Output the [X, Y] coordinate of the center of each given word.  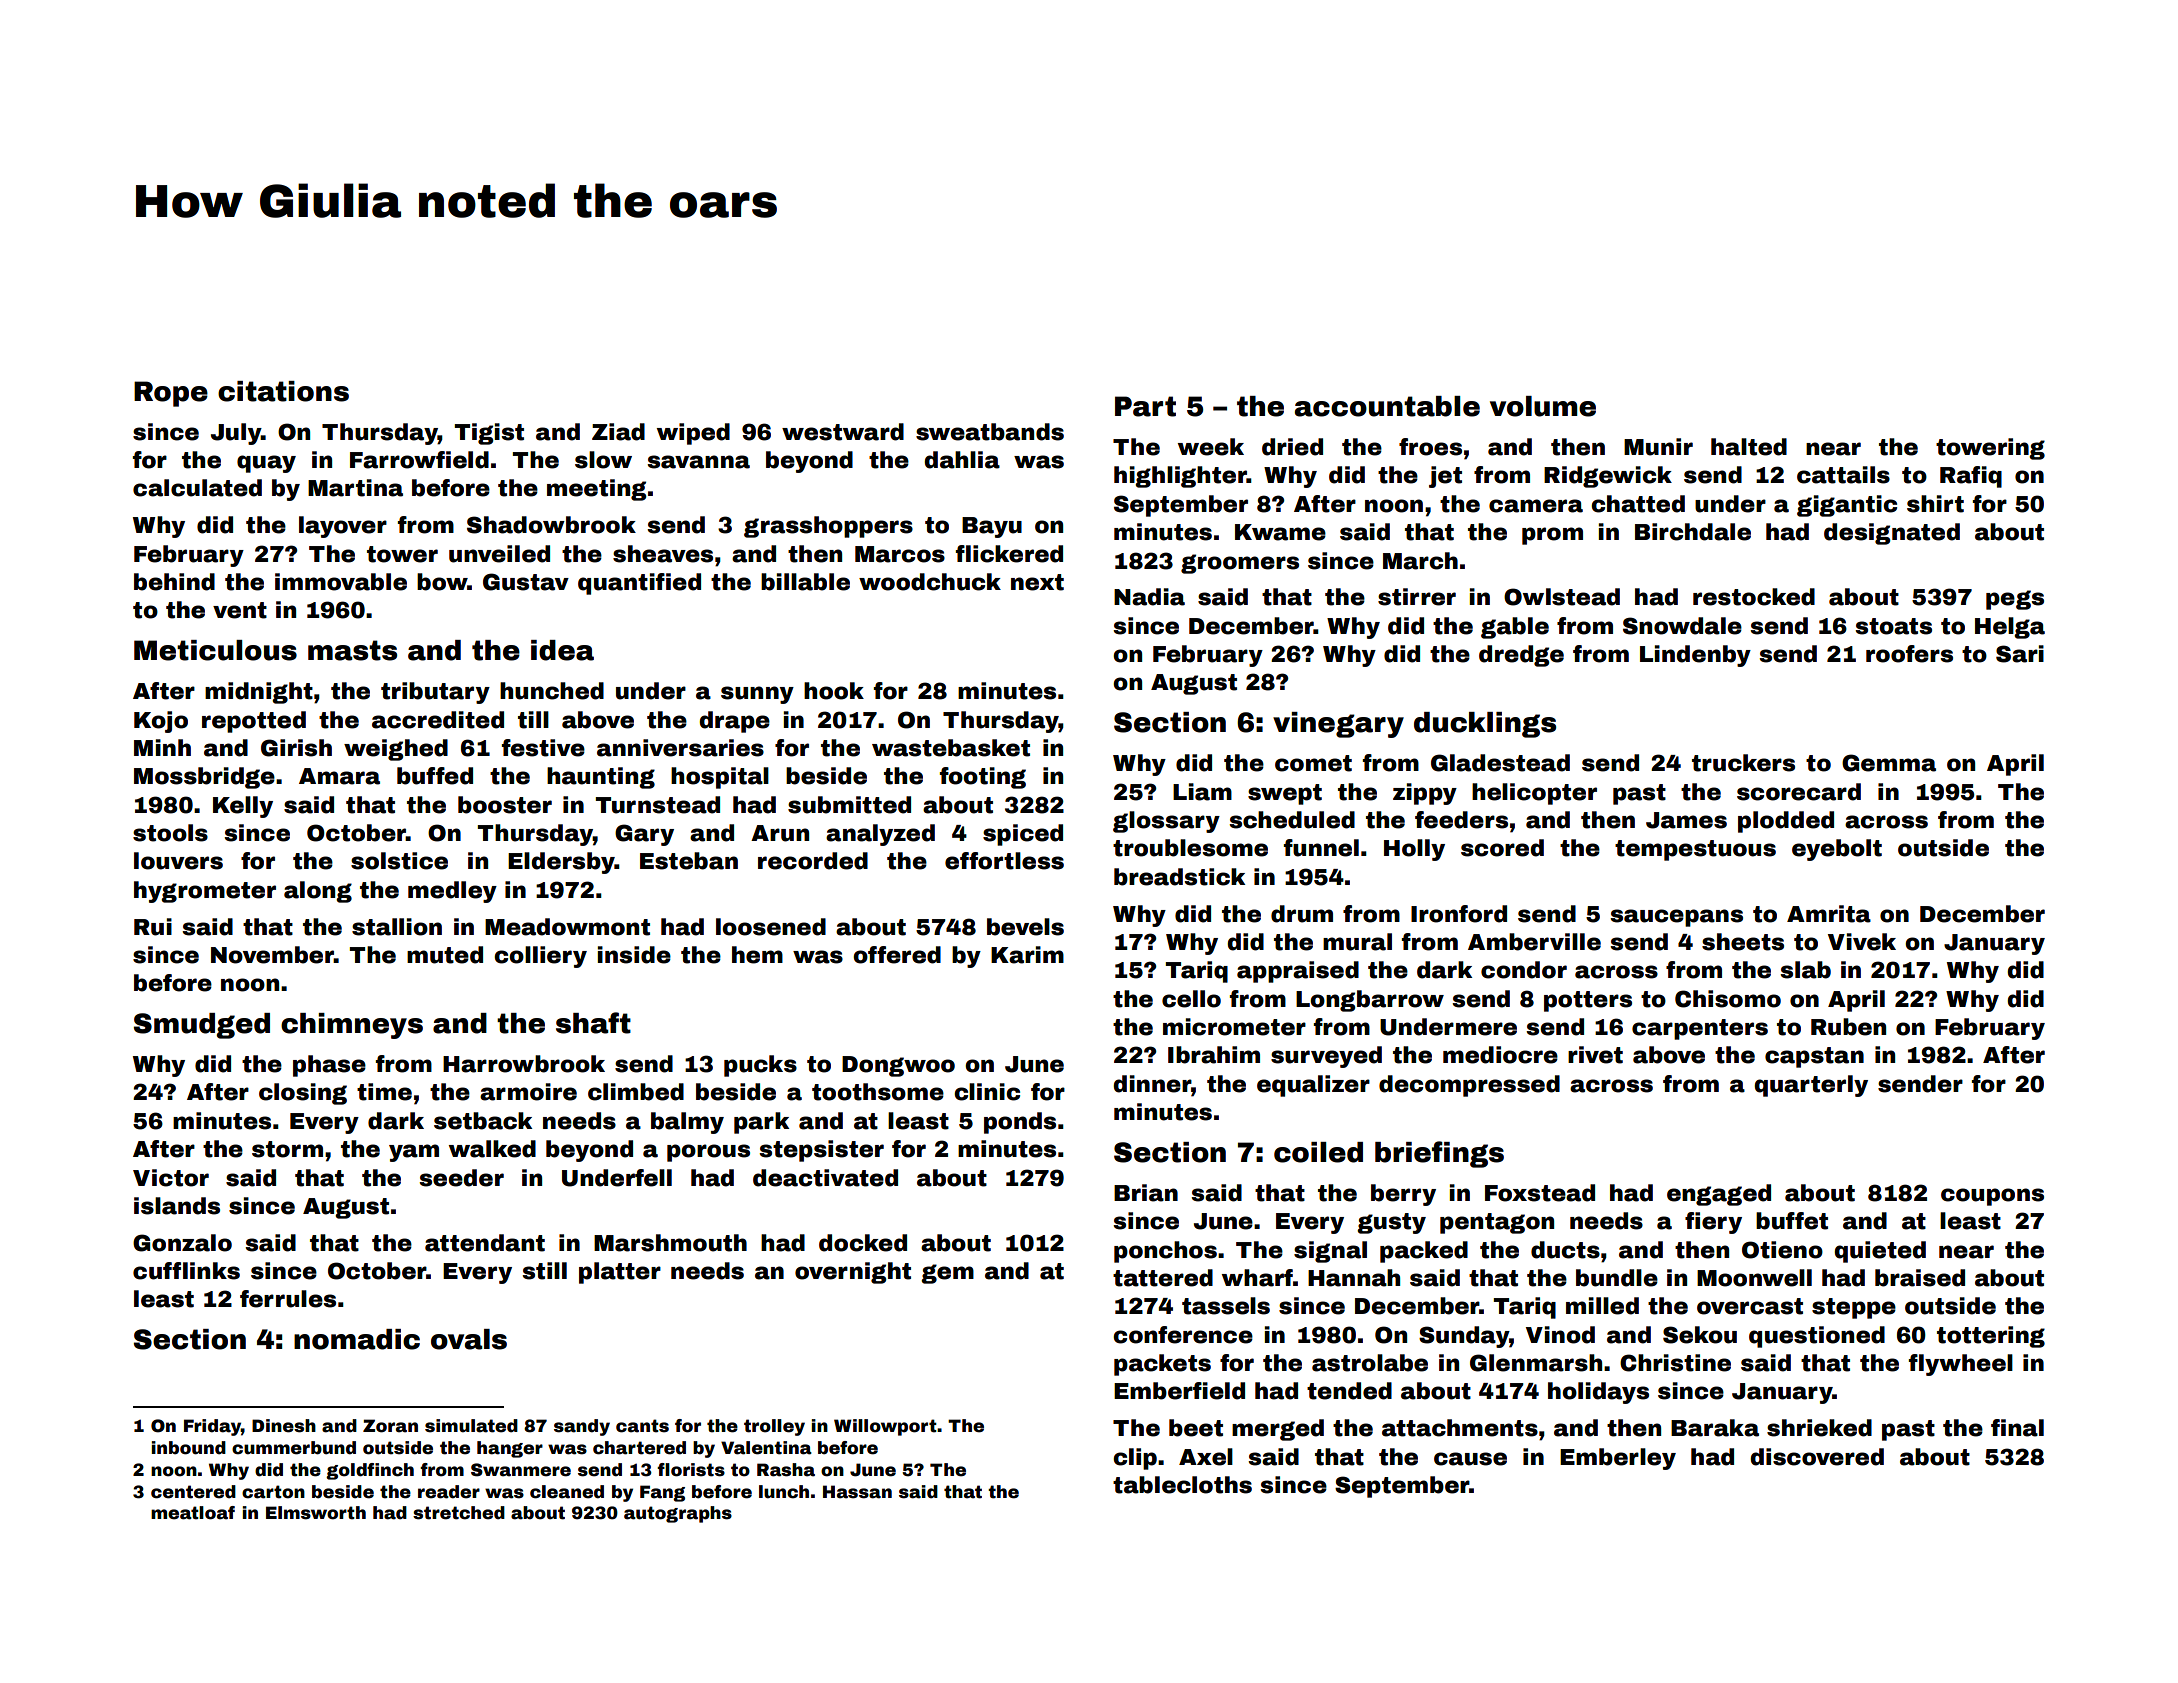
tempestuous [1695, 850]
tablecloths [1182, 1485]
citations [283, 391]
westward [843, 432]
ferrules [288, 1299]
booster [505, 805]
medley [452, 892]
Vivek [1862, 942]
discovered [1817, 1457]
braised [1920, 1278]
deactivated [825, 1178]
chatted [1638, 504]
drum [1302, 914]
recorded [813, 861]
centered [193, 1492]
